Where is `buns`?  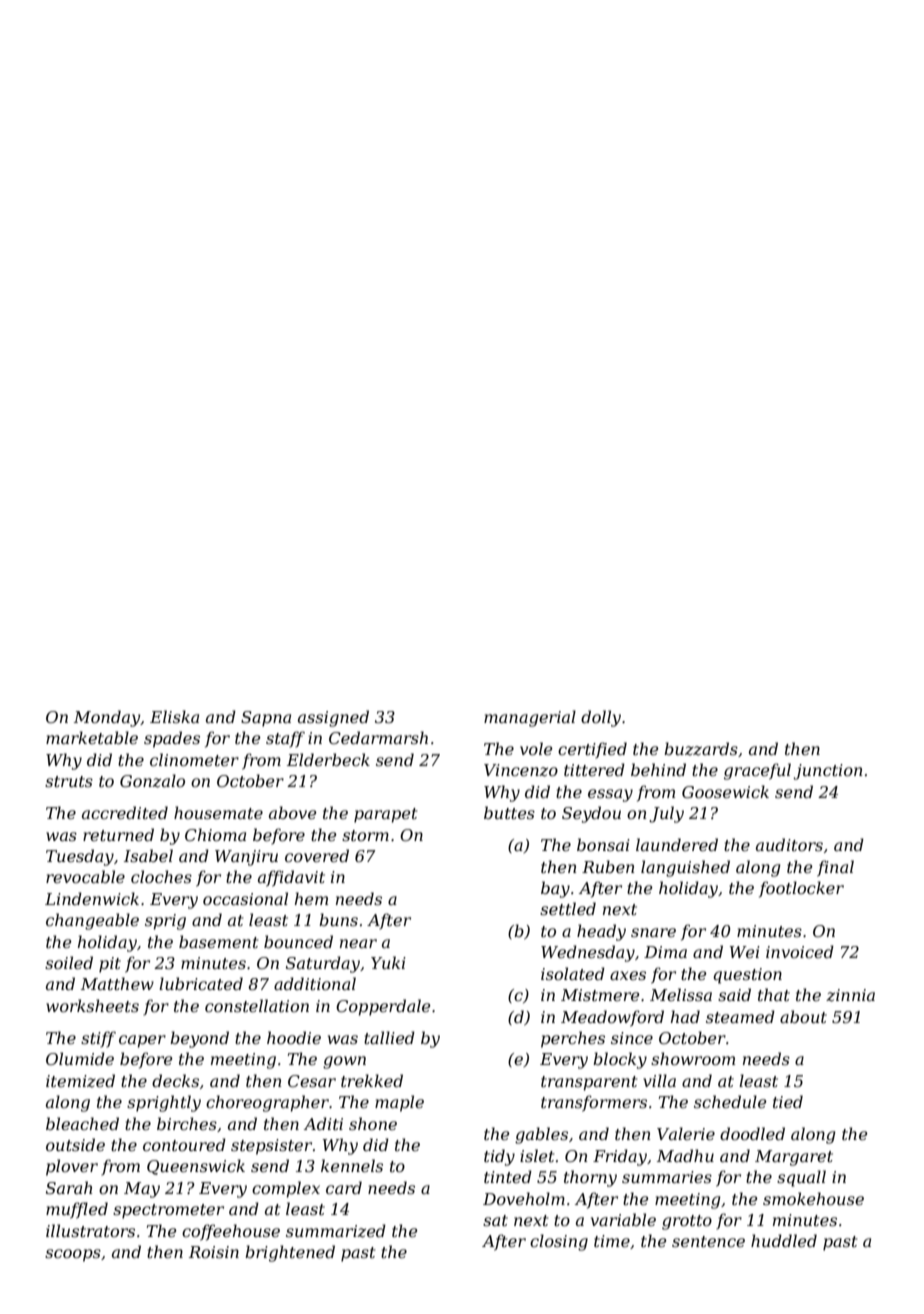
buns is located at coordinates (338, 919).
